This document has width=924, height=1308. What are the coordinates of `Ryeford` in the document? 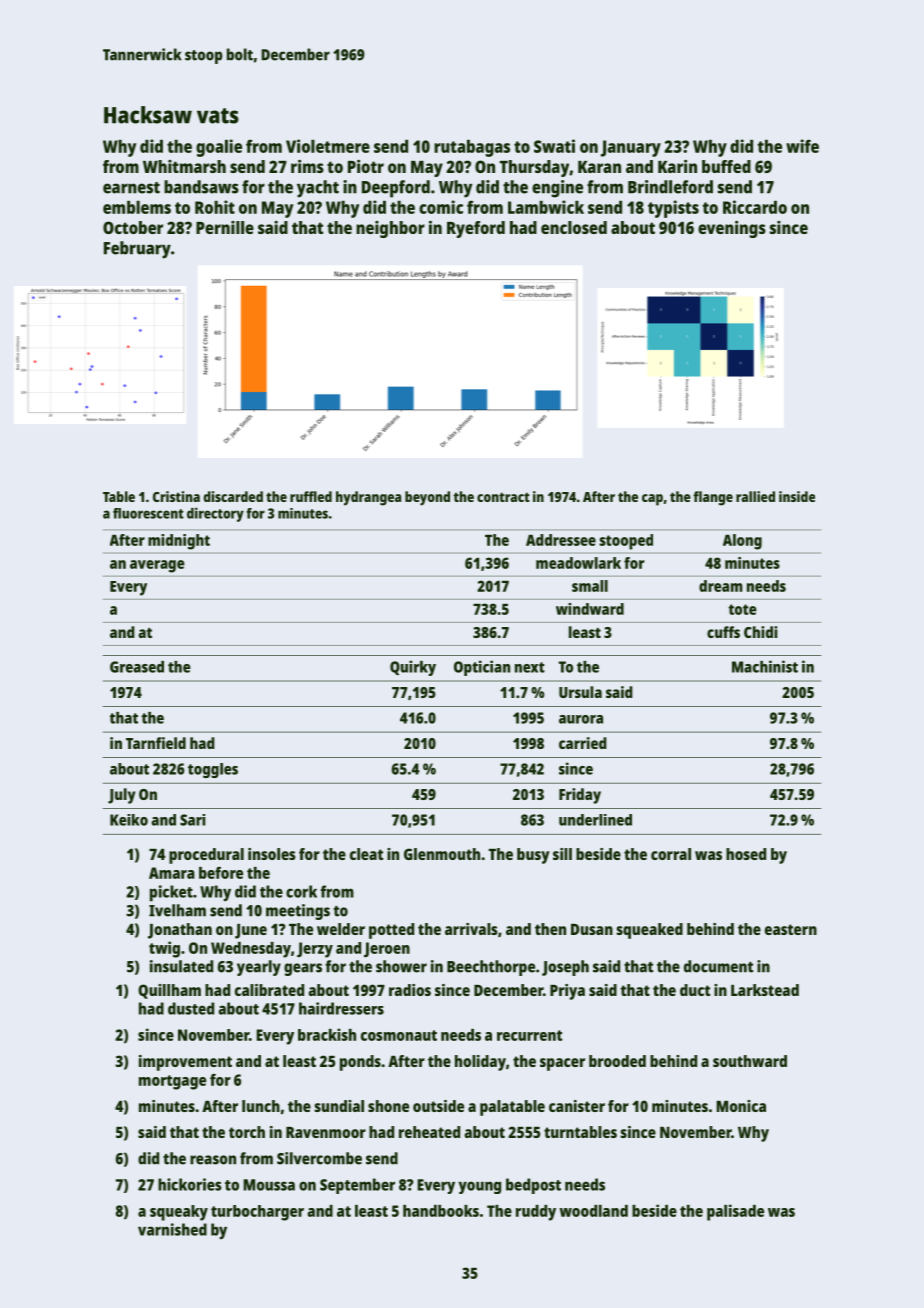 It's located at (476, 229).
